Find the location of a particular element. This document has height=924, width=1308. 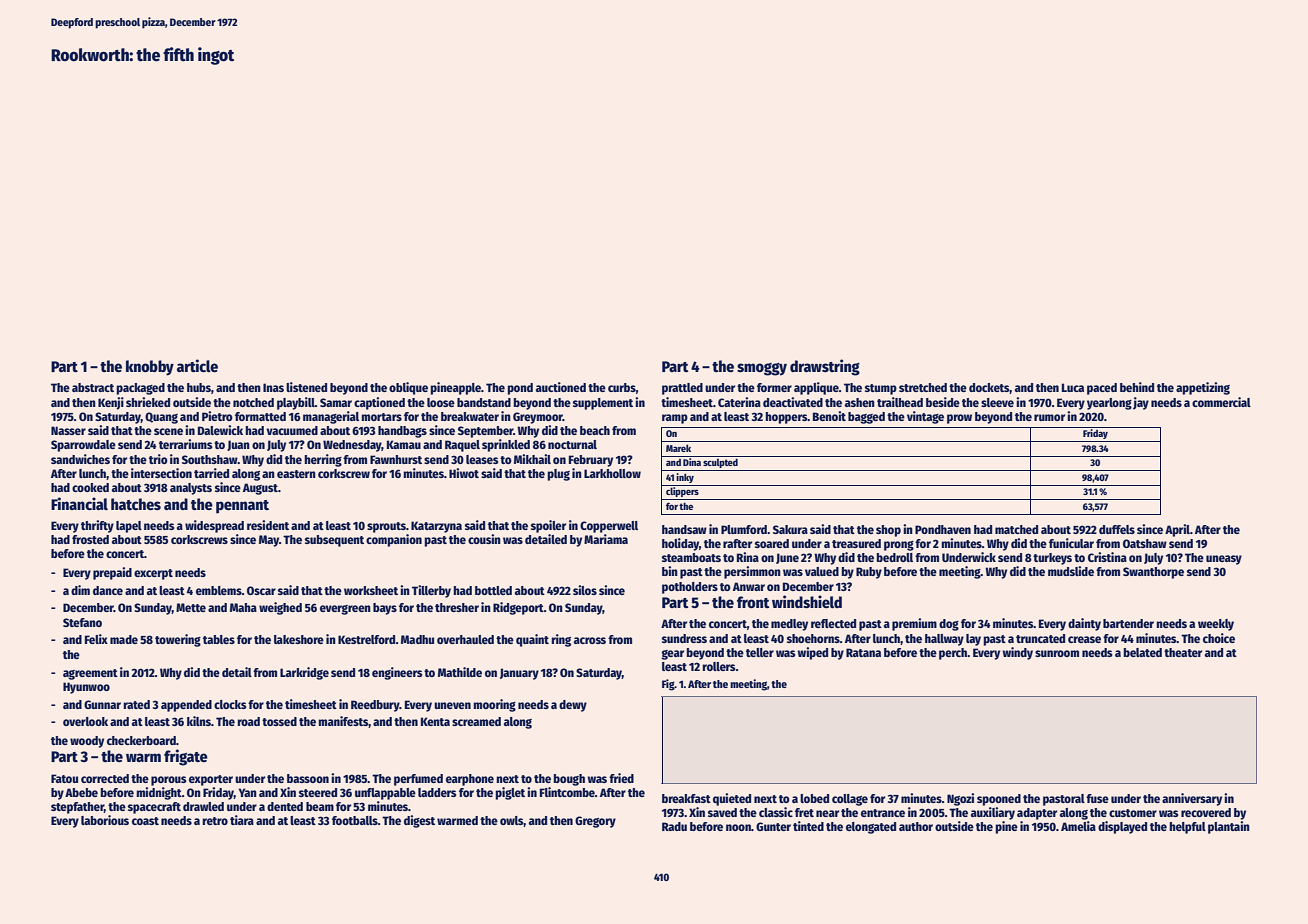

Stefano is located at coordinates (82, 622).
